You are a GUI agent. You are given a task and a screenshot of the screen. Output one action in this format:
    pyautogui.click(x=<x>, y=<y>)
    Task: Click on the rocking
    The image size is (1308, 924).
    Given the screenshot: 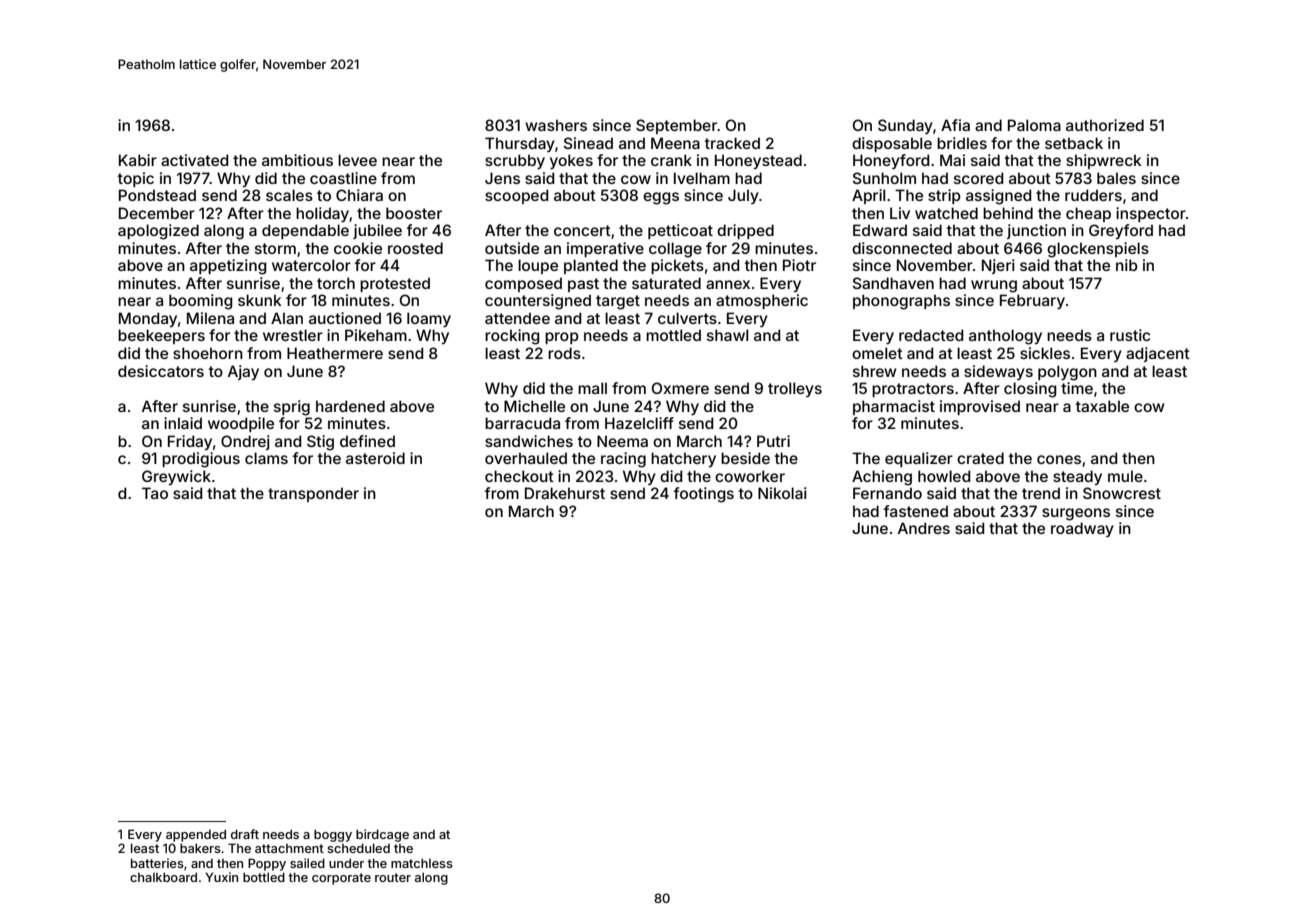 What is the action you would take?
    pyautogui.click(x=512, y=337)
